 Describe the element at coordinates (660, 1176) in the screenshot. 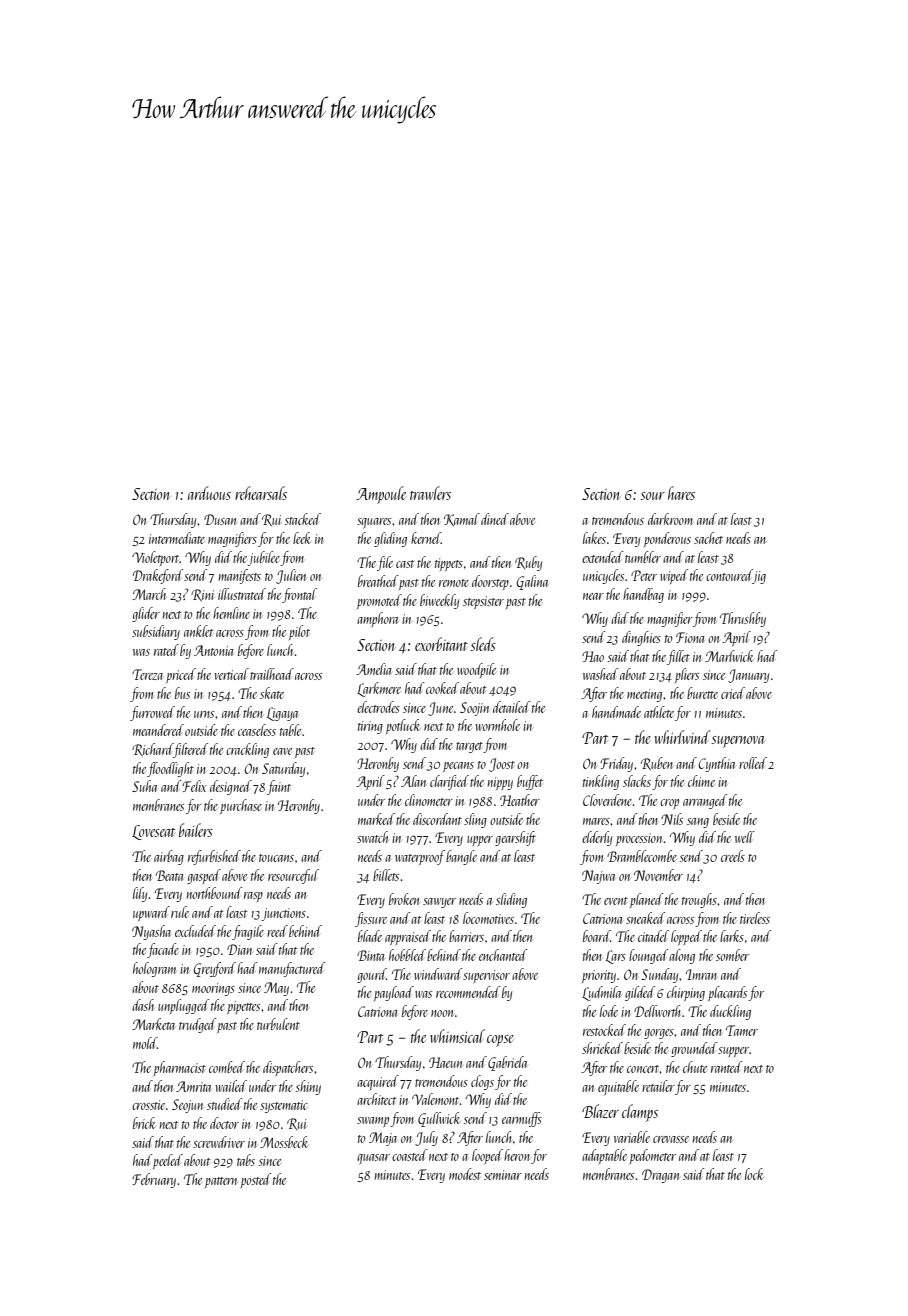

I see `Dragan` at that location.
